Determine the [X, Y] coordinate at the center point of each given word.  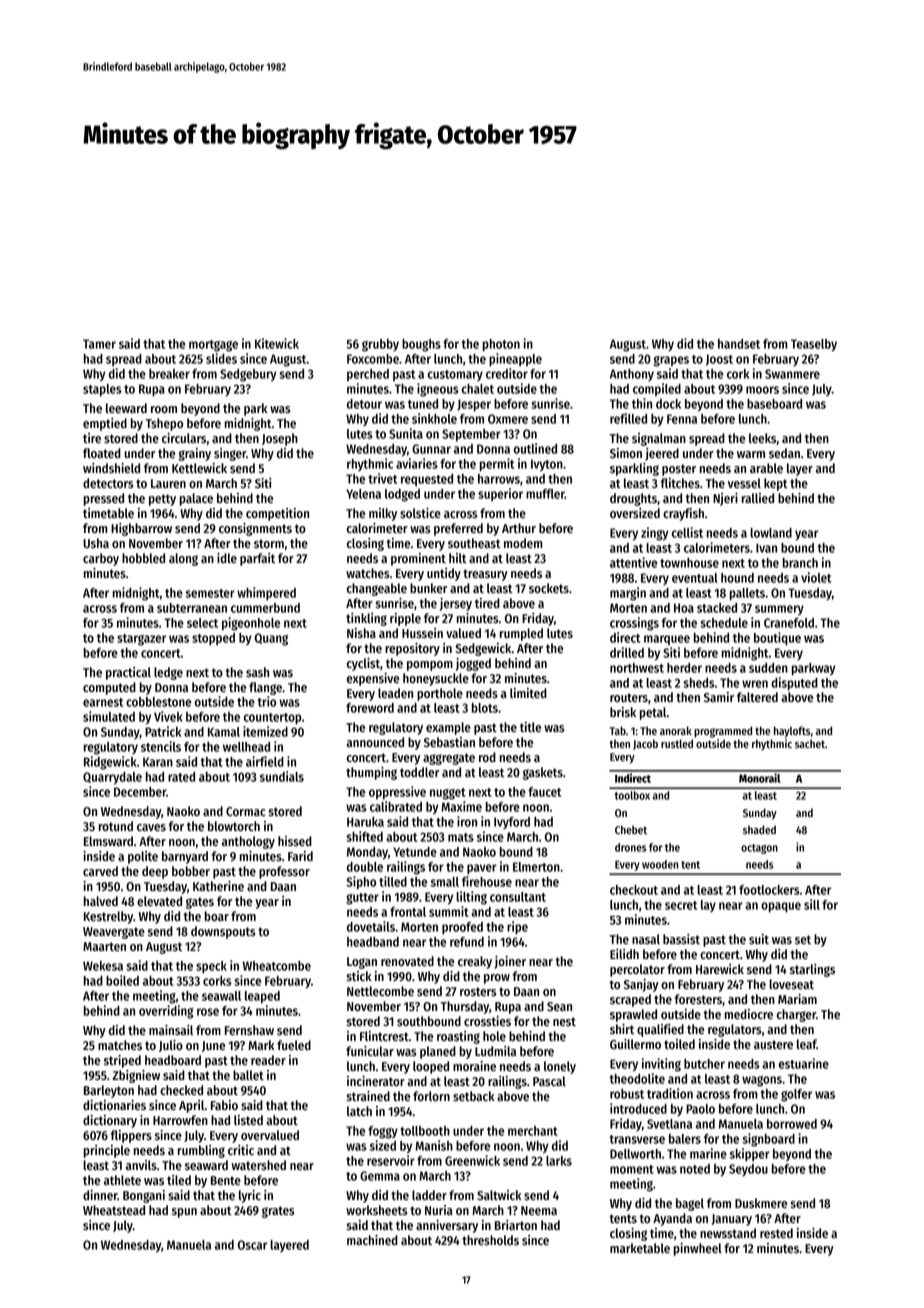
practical [128, 673]
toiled [679, 1044]
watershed [259, 1165]
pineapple [515, 360]
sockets [549, 588]
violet [816, 577]
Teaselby [814, 345]
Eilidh [624, 954]
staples [102, 390]
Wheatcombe [277, 966]
